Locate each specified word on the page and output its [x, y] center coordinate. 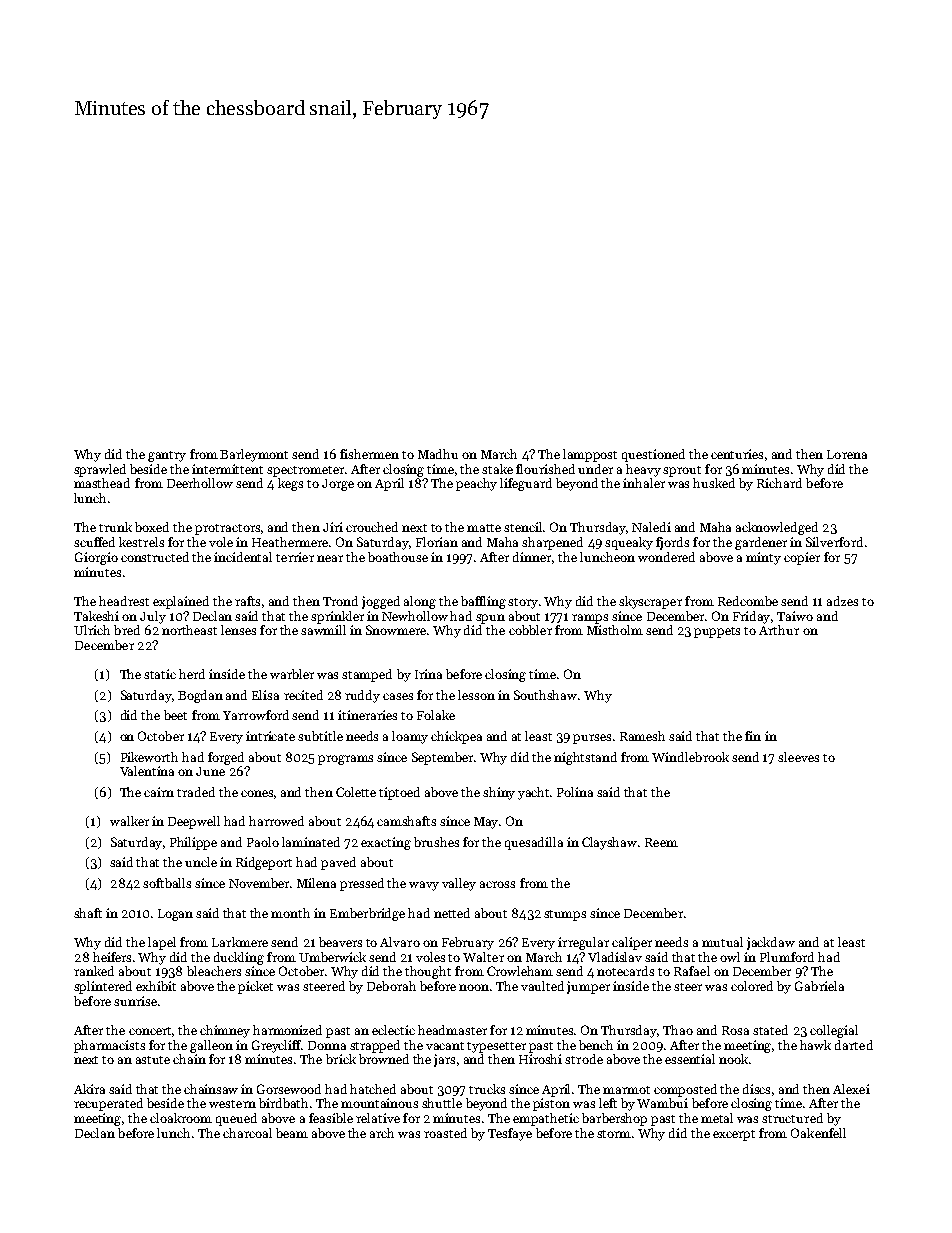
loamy [410, 737]
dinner [533, 558]
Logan [175, 915]
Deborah [391, 986]
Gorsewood [289, 1089]
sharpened [552, 543]
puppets [717, 632]
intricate [270, 736]
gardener [761, 543]
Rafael [692, 971]
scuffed [94, 542]
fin [753, 736]
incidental [243, 557]
